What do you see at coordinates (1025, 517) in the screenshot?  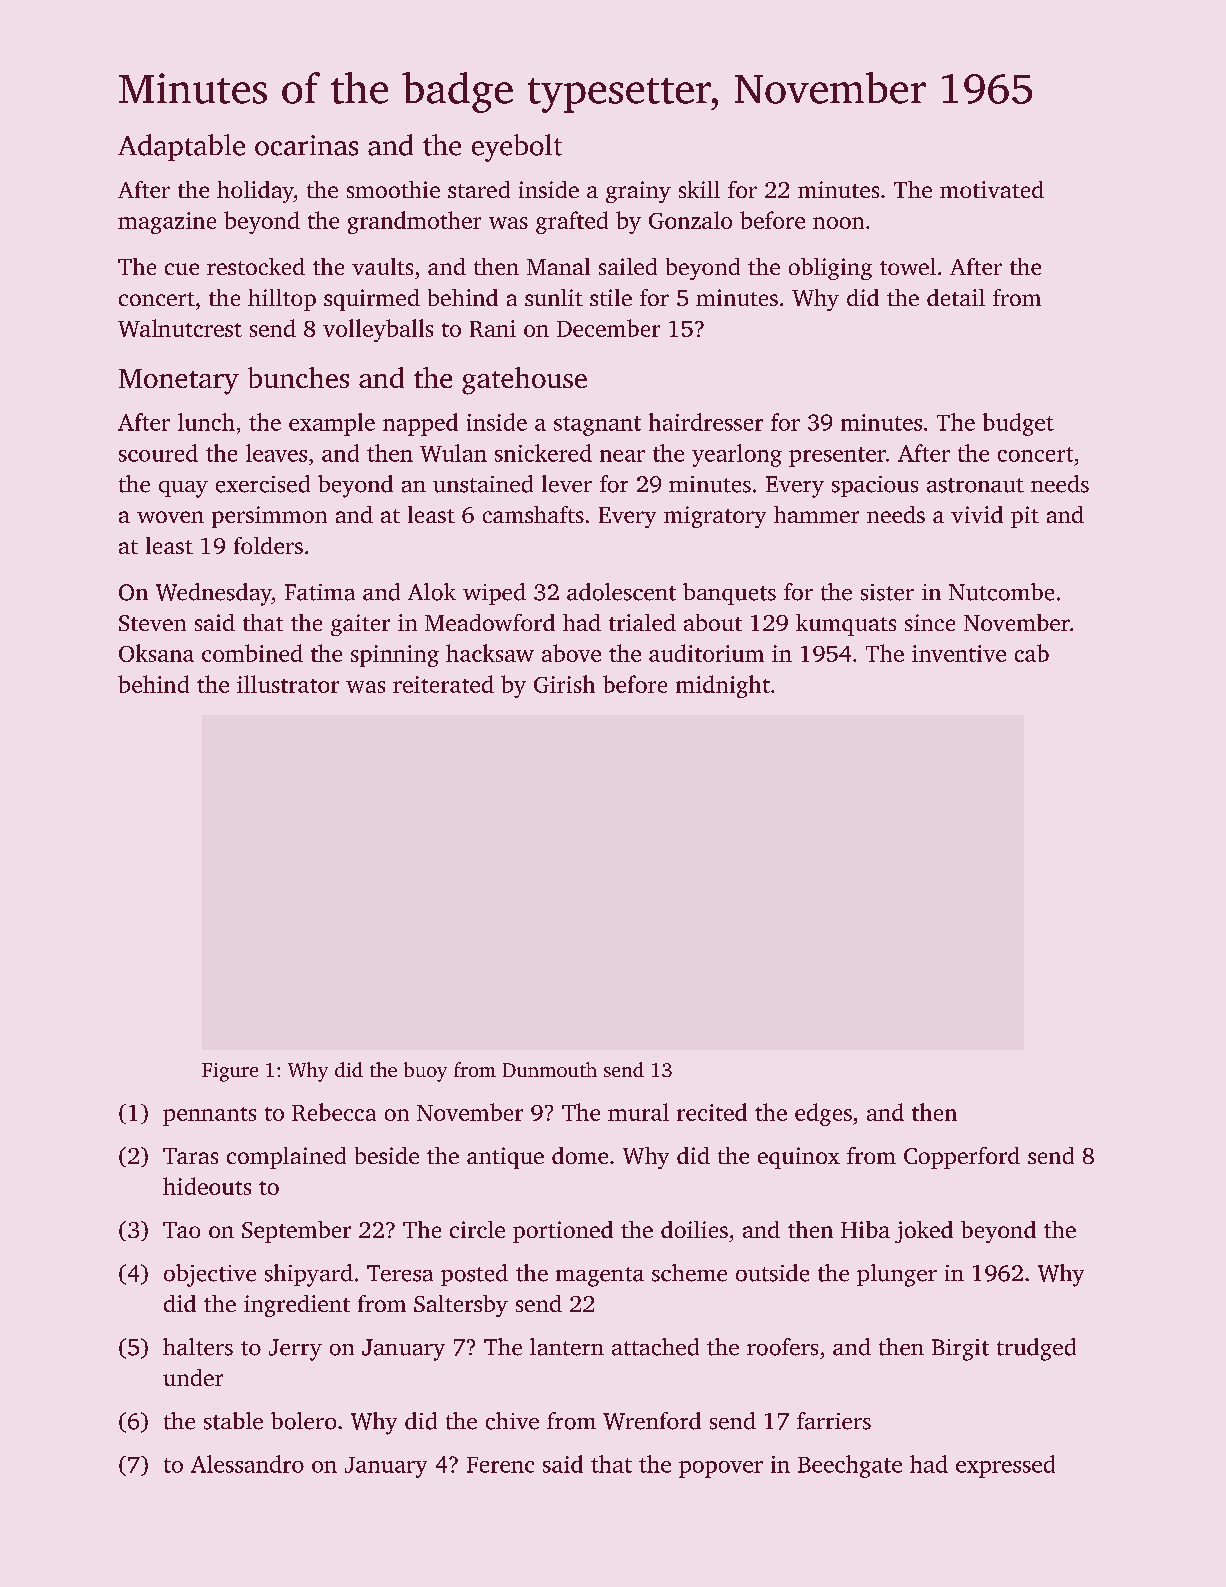 I see `pit` at bounding box center [1025, 517].
